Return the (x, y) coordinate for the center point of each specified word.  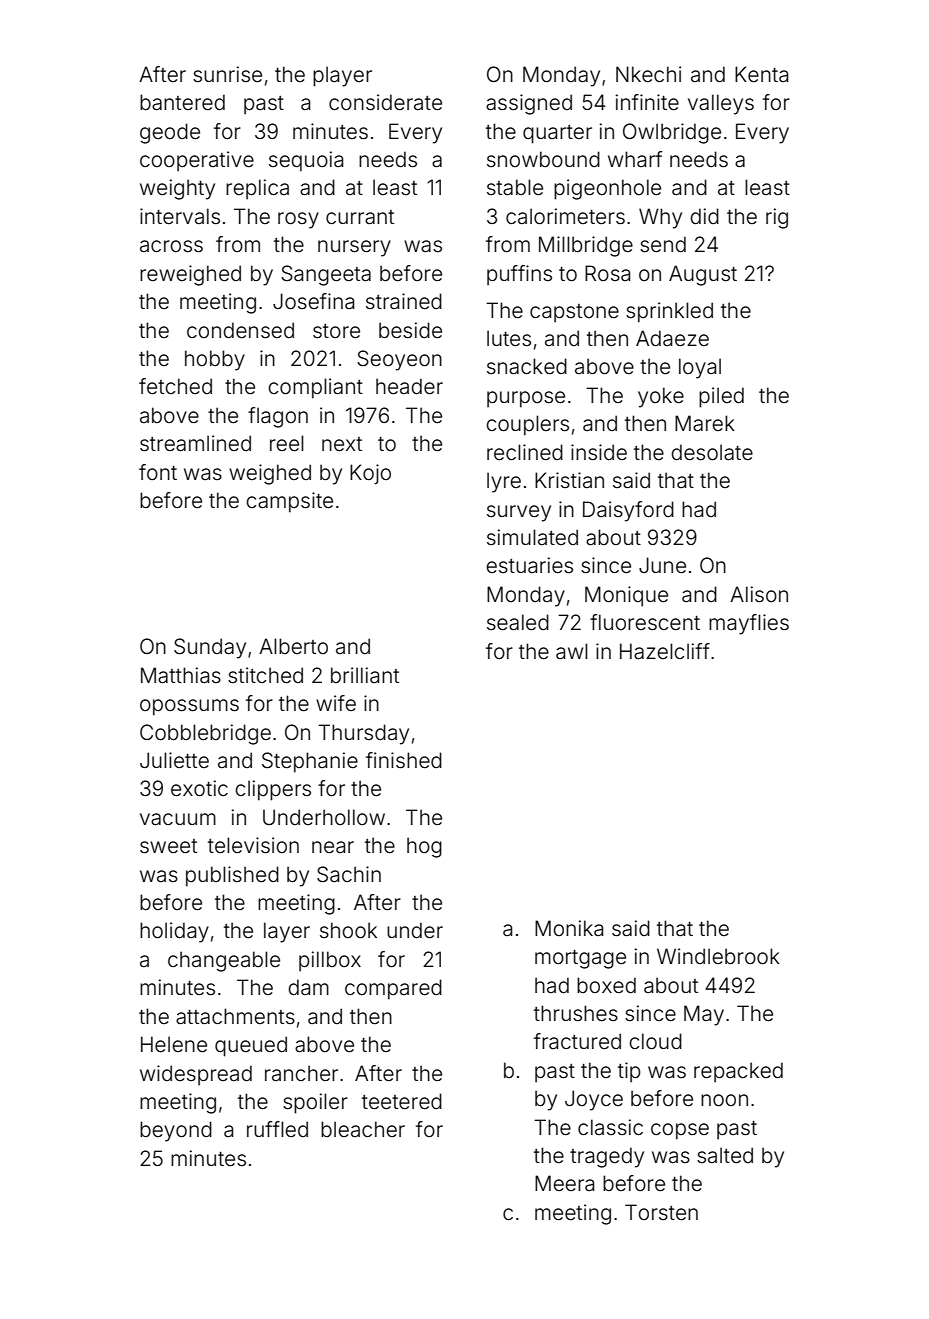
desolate (712, 452)
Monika (569, 928)
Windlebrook (718, 956)
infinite (647, 102)
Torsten (661, 1212)
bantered (182, 102)
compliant (315, 388)
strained (404, 301)
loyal (700, 368)
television (253, 845)
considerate (385, 102)
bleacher (363, 1129)
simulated (532, 537)
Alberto (293, 646)
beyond (176, 1131)
